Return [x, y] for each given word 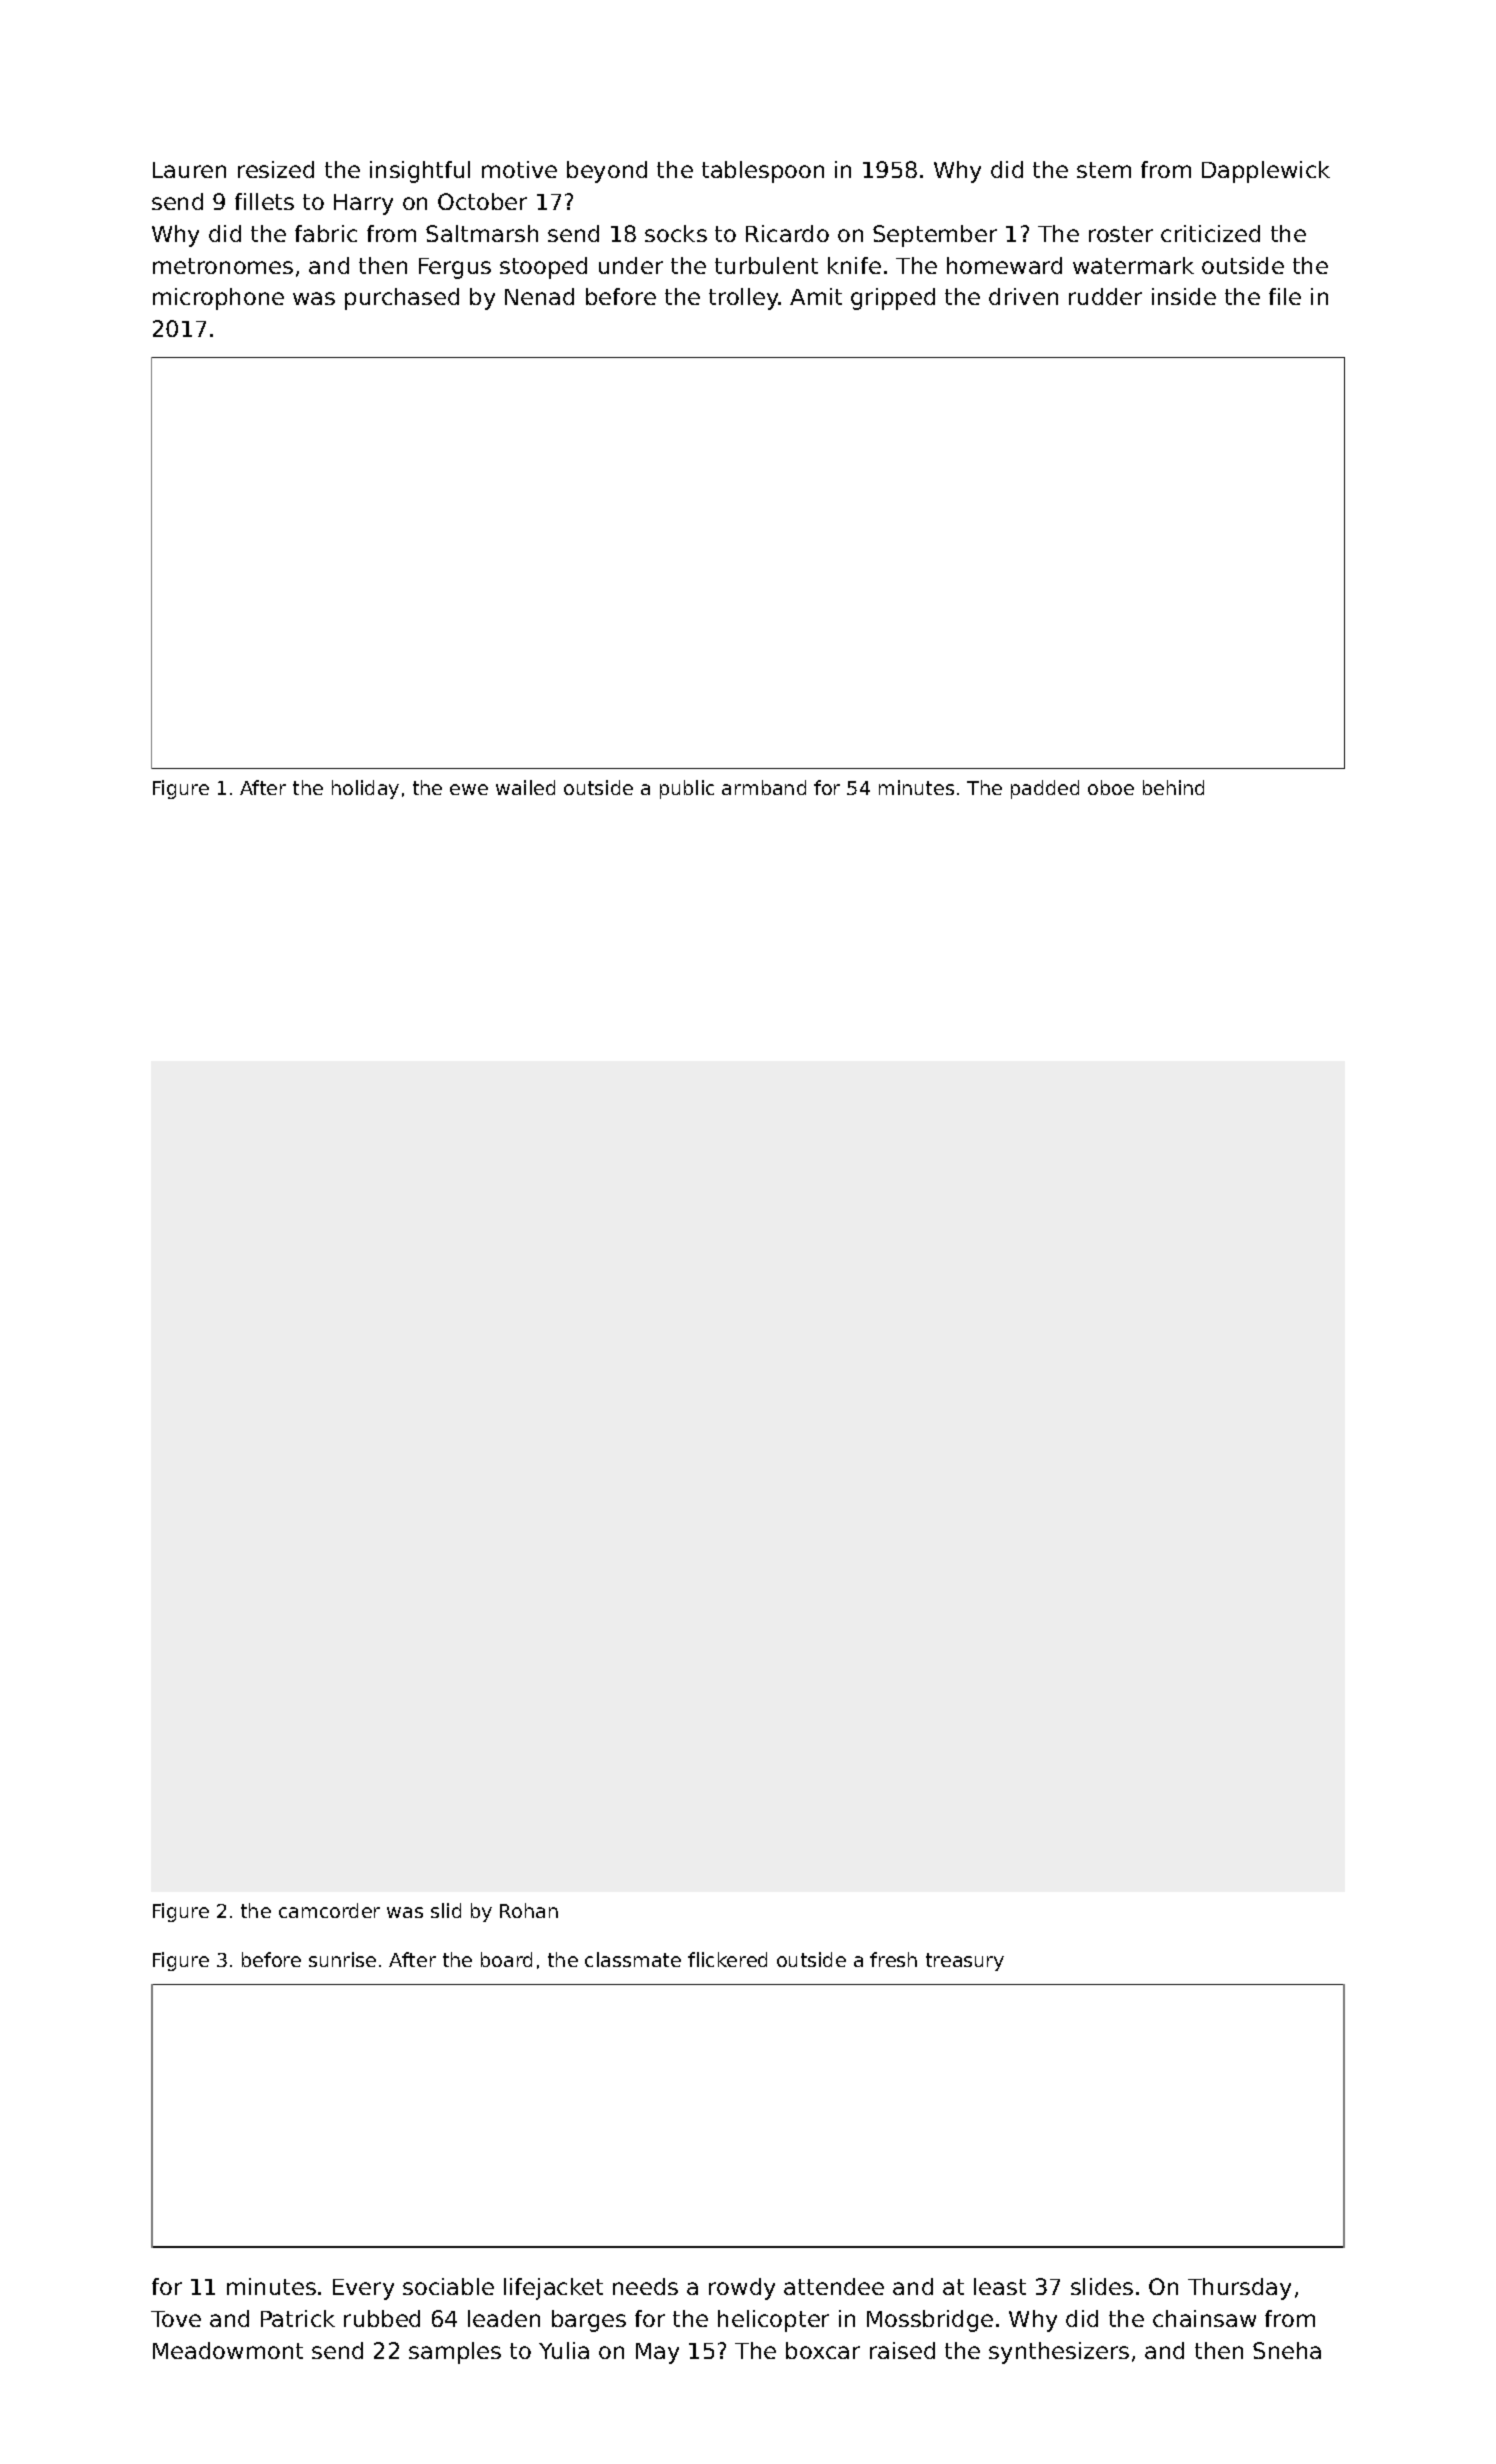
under [631, 265]
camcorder [329, 1910]
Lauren [189, 170]
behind [1173, 787]
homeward [1004, 265]
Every [363, 2289]
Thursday [1239, 2289]
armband [764, 787]
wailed [525, 787]
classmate [633, 1959]
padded [1045, 789]
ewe [469, 789]
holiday [365, 789]
